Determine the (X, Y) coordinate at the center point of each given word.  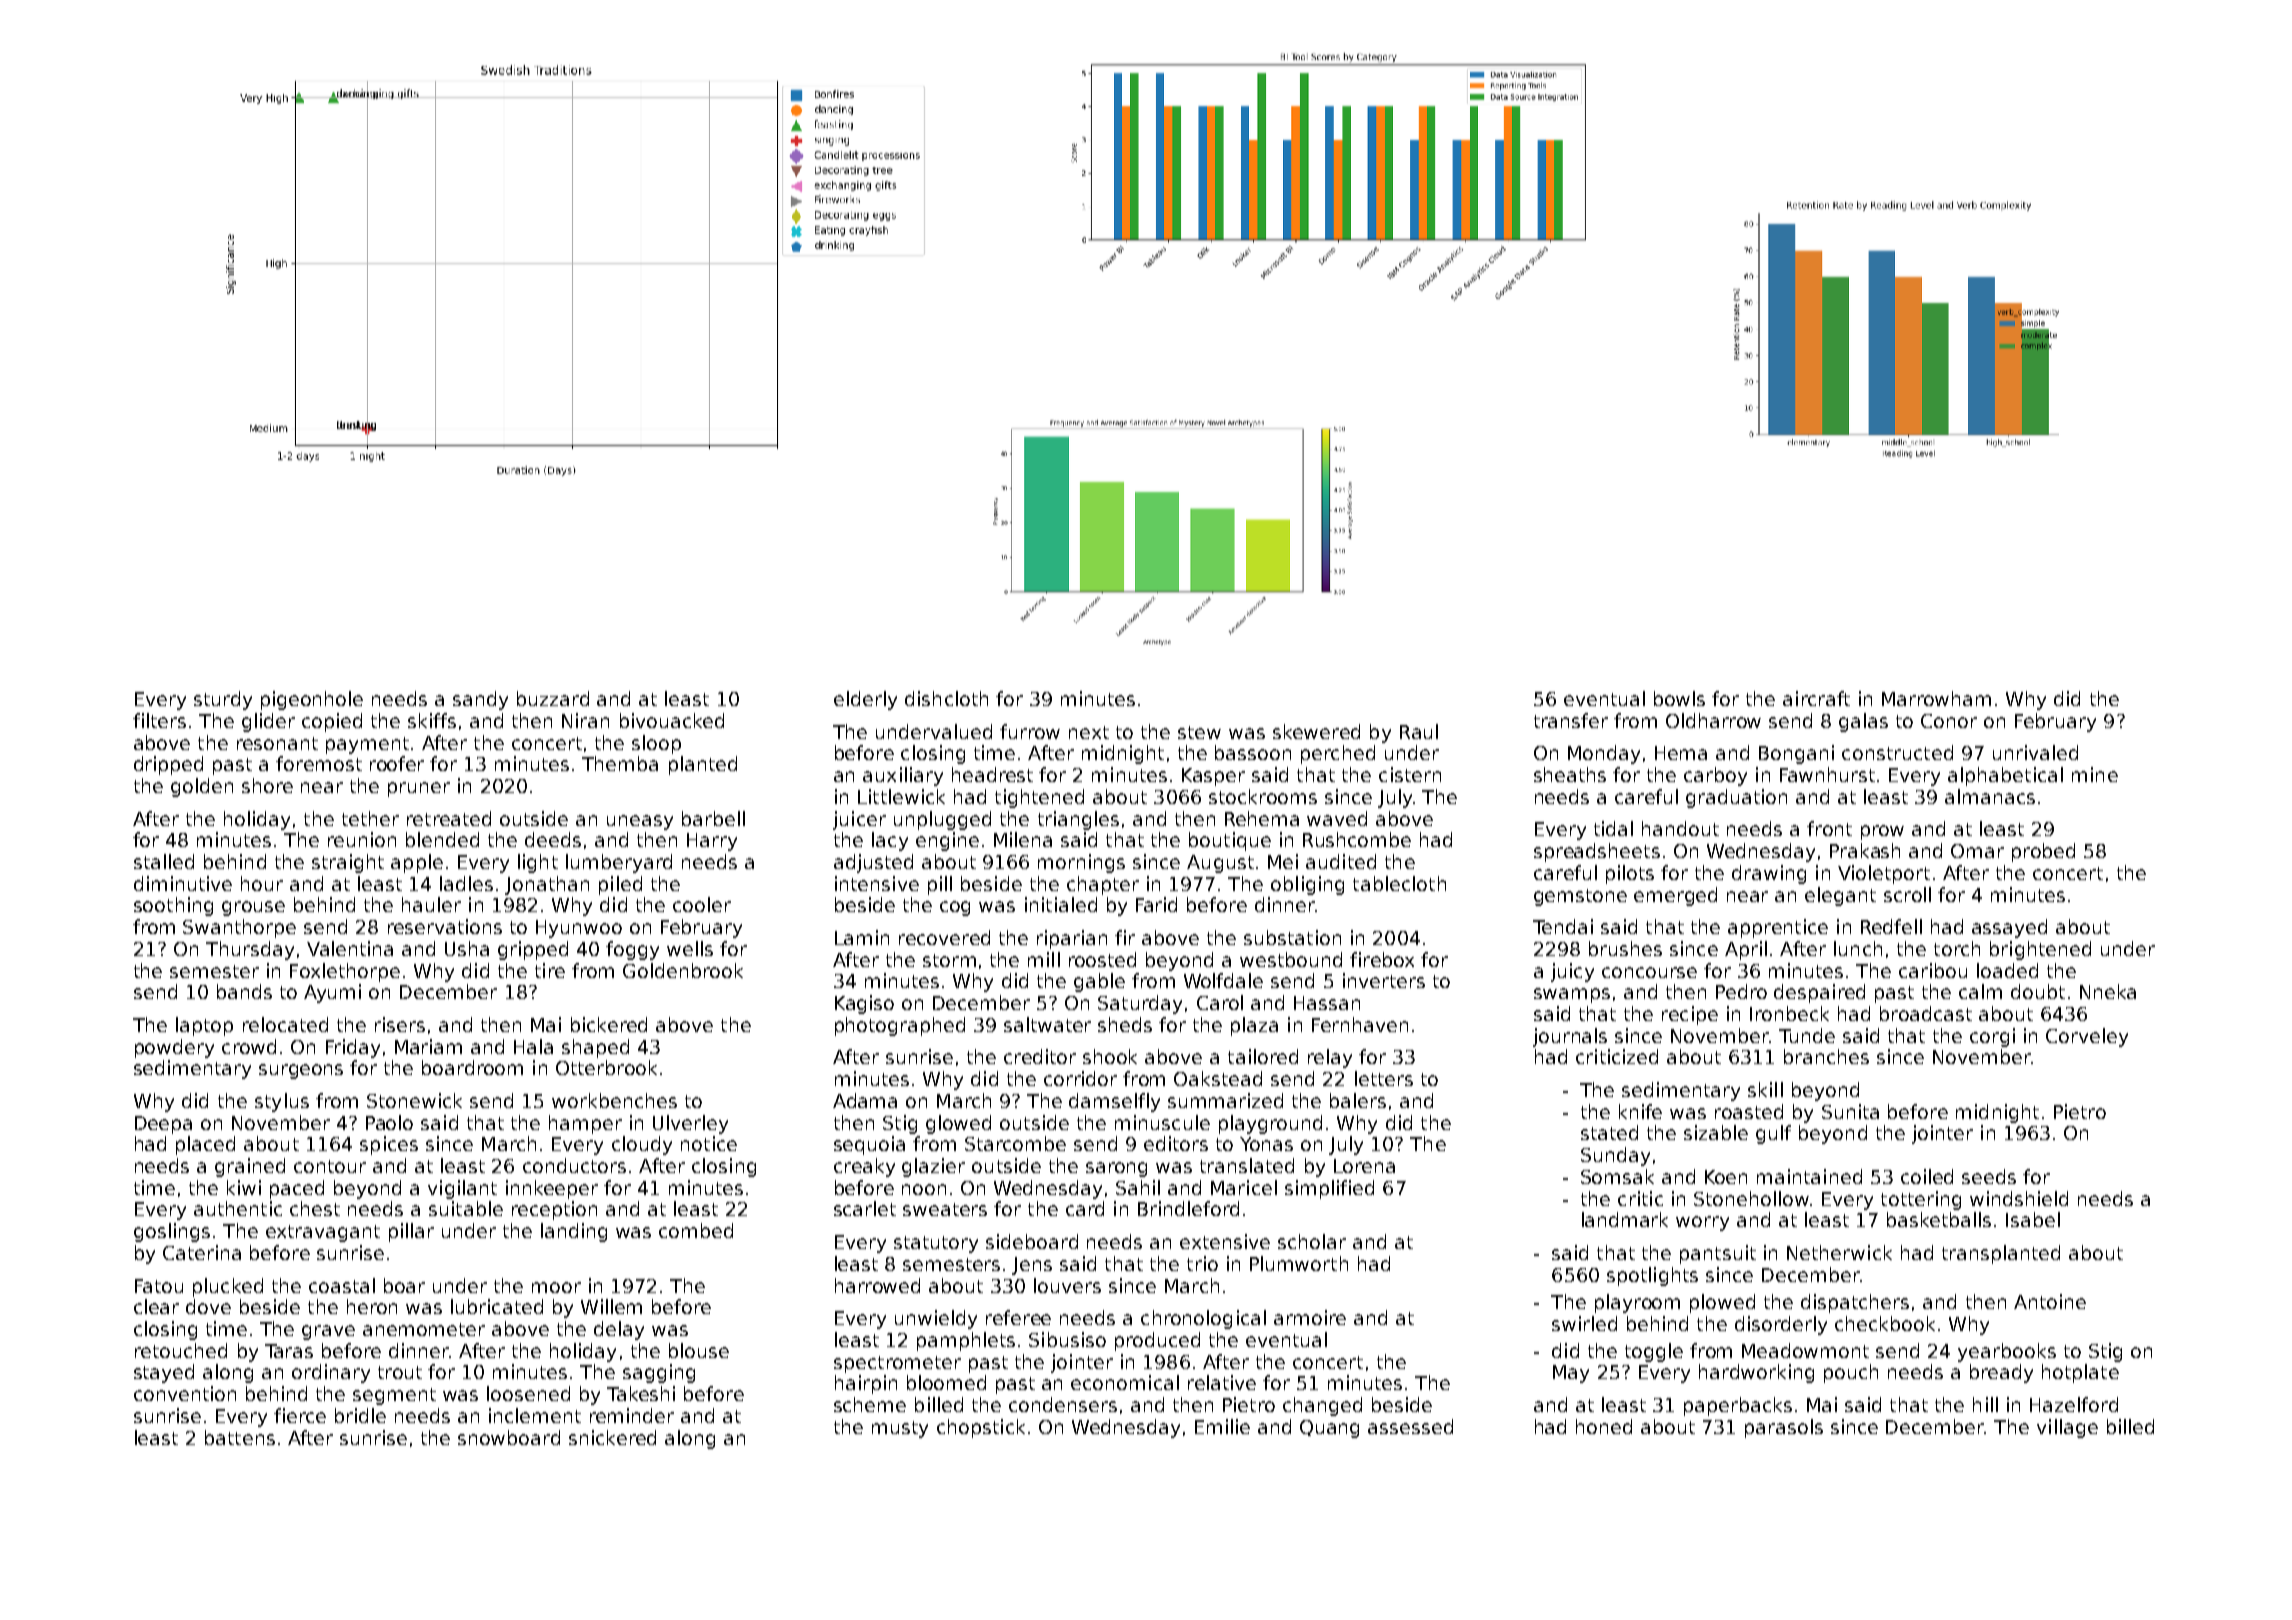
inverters (1384, 980)
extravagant (323, 1233)
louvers (1067, 1285)
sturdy (223, 700)
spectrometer (897, 1364)
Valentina (350, 948)
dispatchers (1855, 1303)
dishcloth (946, 698)
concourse (1649, 972)
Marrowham (1936, 698)
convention (185, 1393)
